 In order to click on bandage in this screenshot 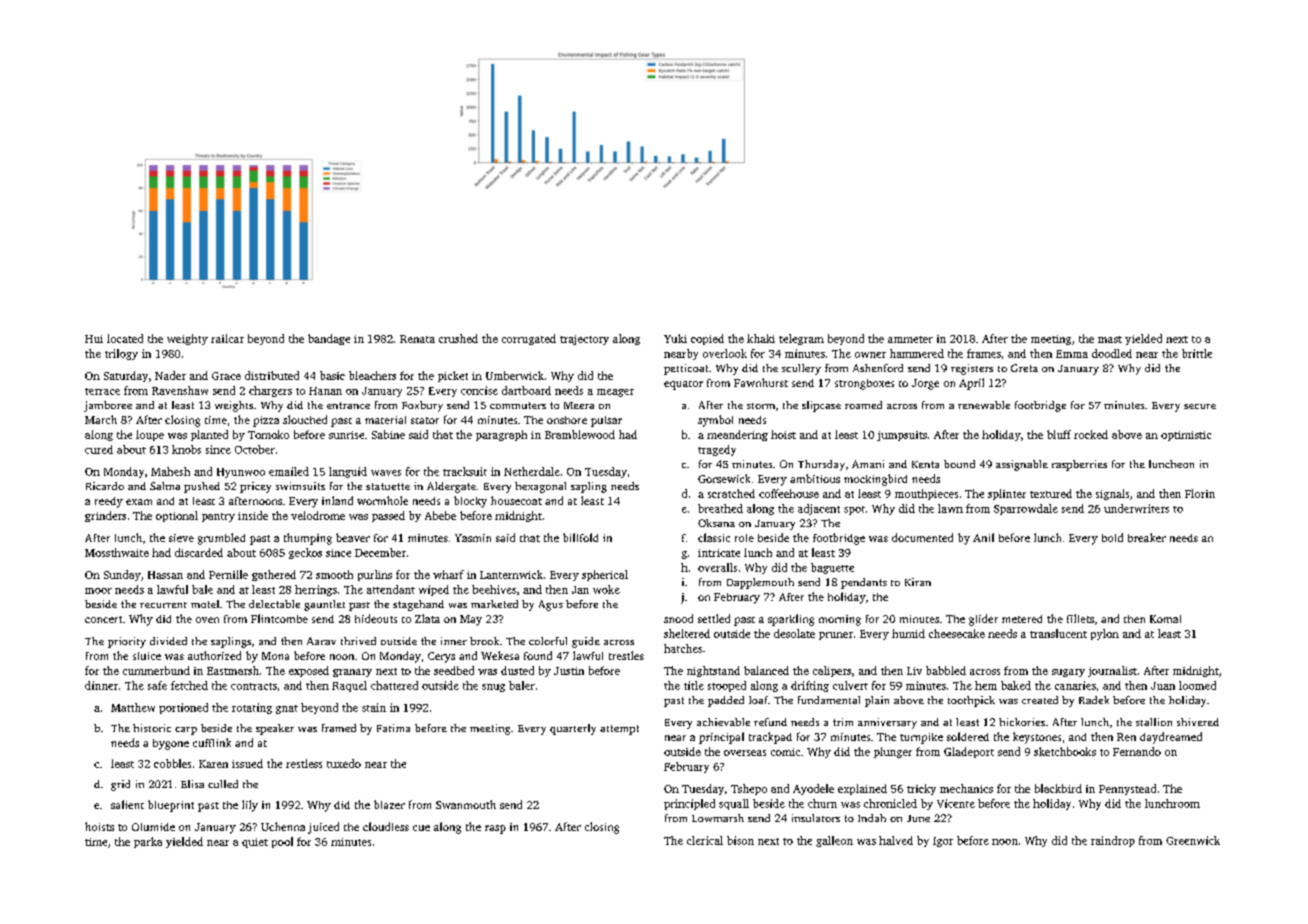, I will do `click(329, 339)`.
